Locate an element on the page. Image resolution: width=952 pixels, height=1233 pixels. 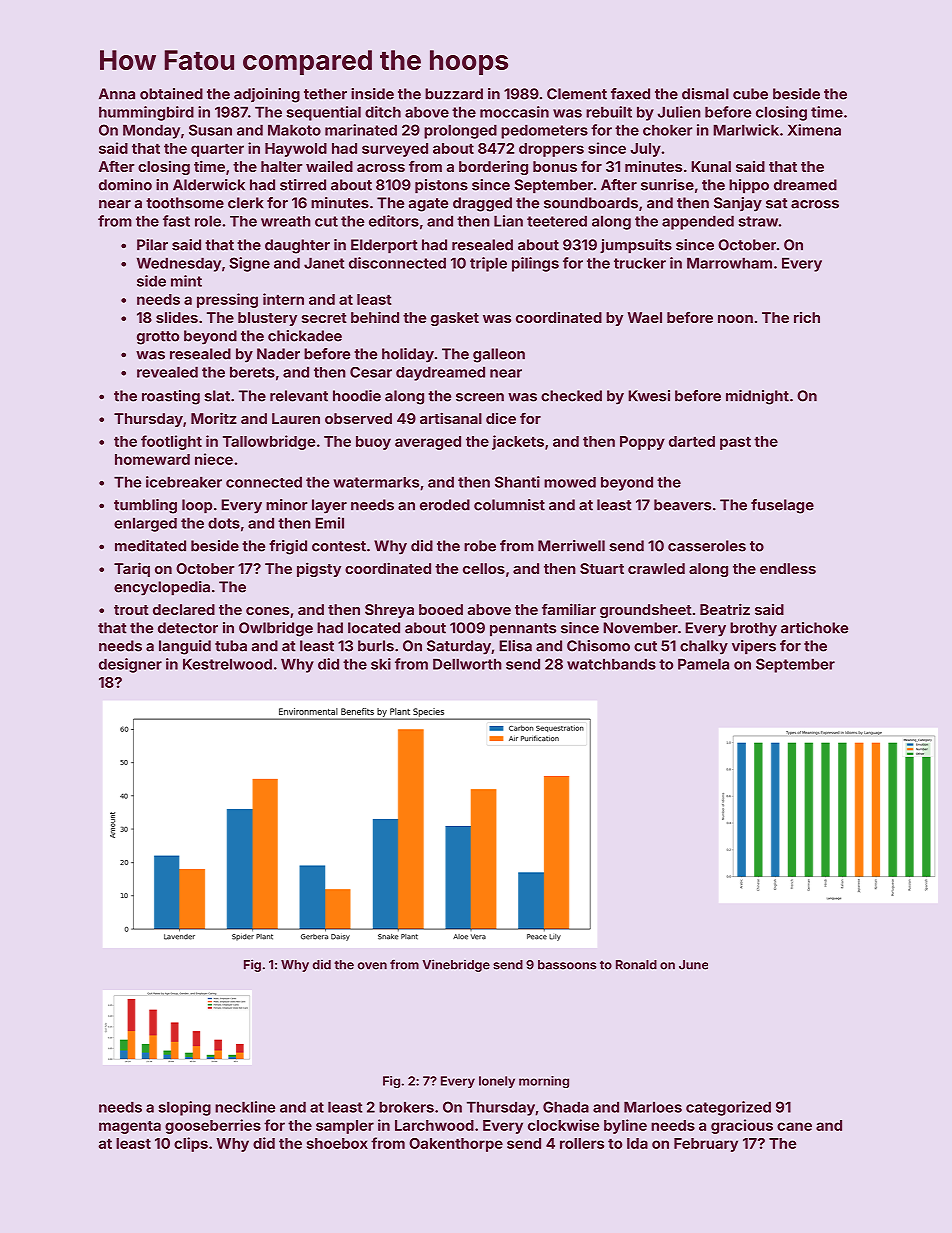
straw is located at coordinates (758, 221).
